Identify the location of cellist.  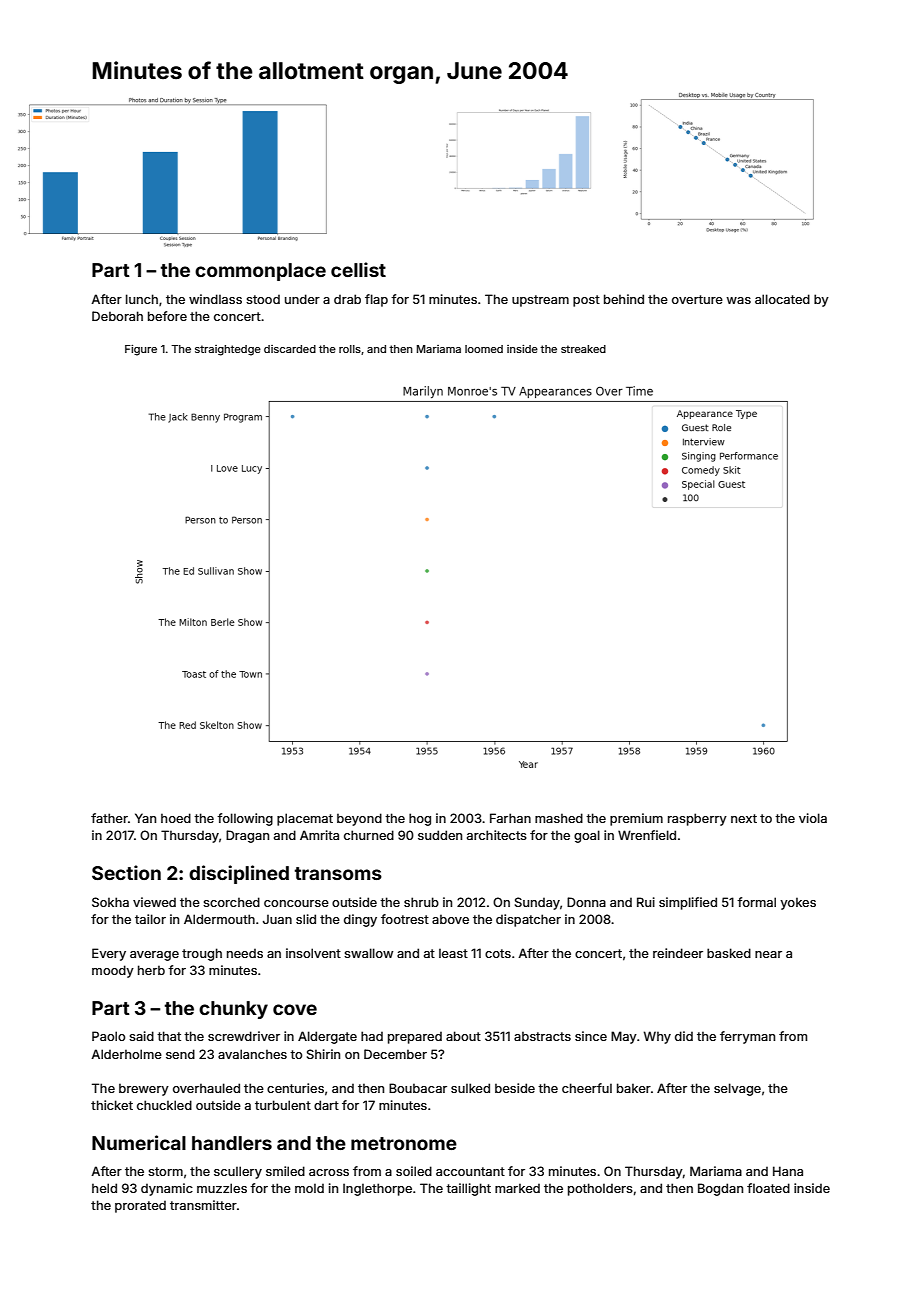
(358, 269).
